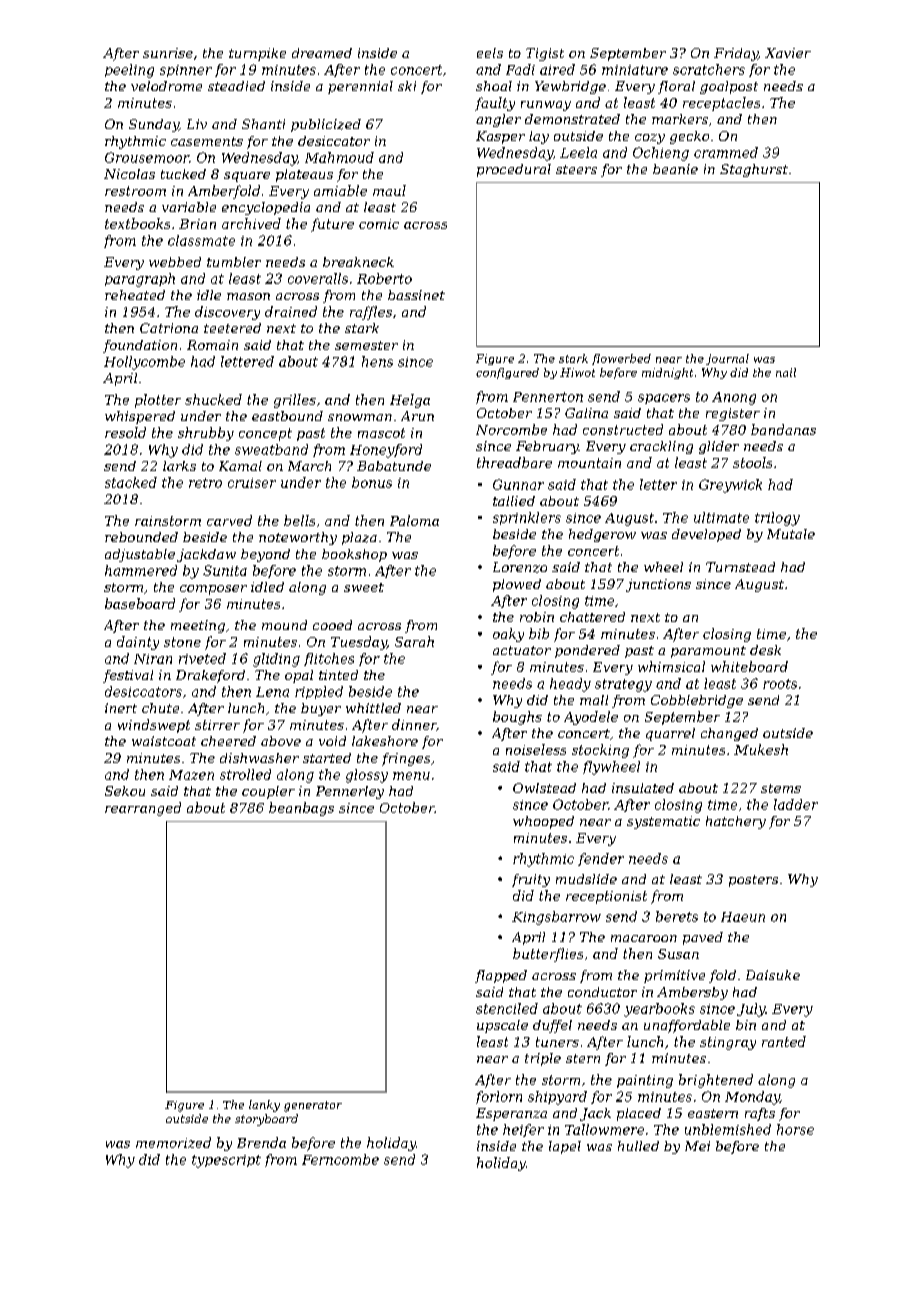 Image resolution: width=924 pixels, height=1308 pixels. I want to click on coupler, so click(268, 792).
